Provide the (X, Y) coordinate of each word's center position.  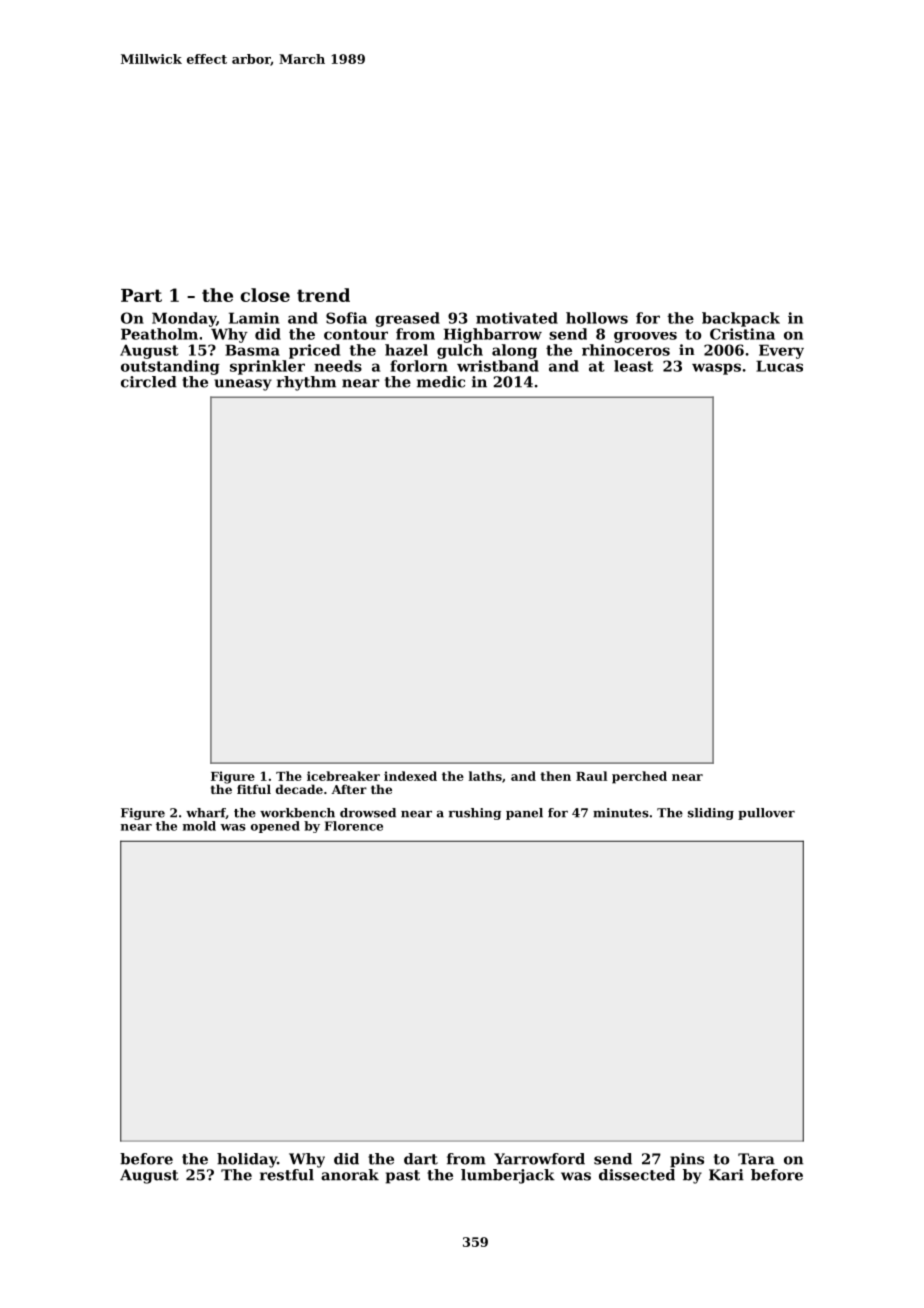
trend (323, 295)
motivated (517, 318)
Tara (756, 1159)
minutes (621, 813)
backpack (741, 319)
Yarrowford (539, 1159)
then (555, 776)
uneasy (243, 385)
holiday (247, 1160)
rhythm (306, 383)
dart (421, 1159)
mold (199, 826)
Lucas (779, 366)
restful (287, 1175)
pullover (766, 814)
